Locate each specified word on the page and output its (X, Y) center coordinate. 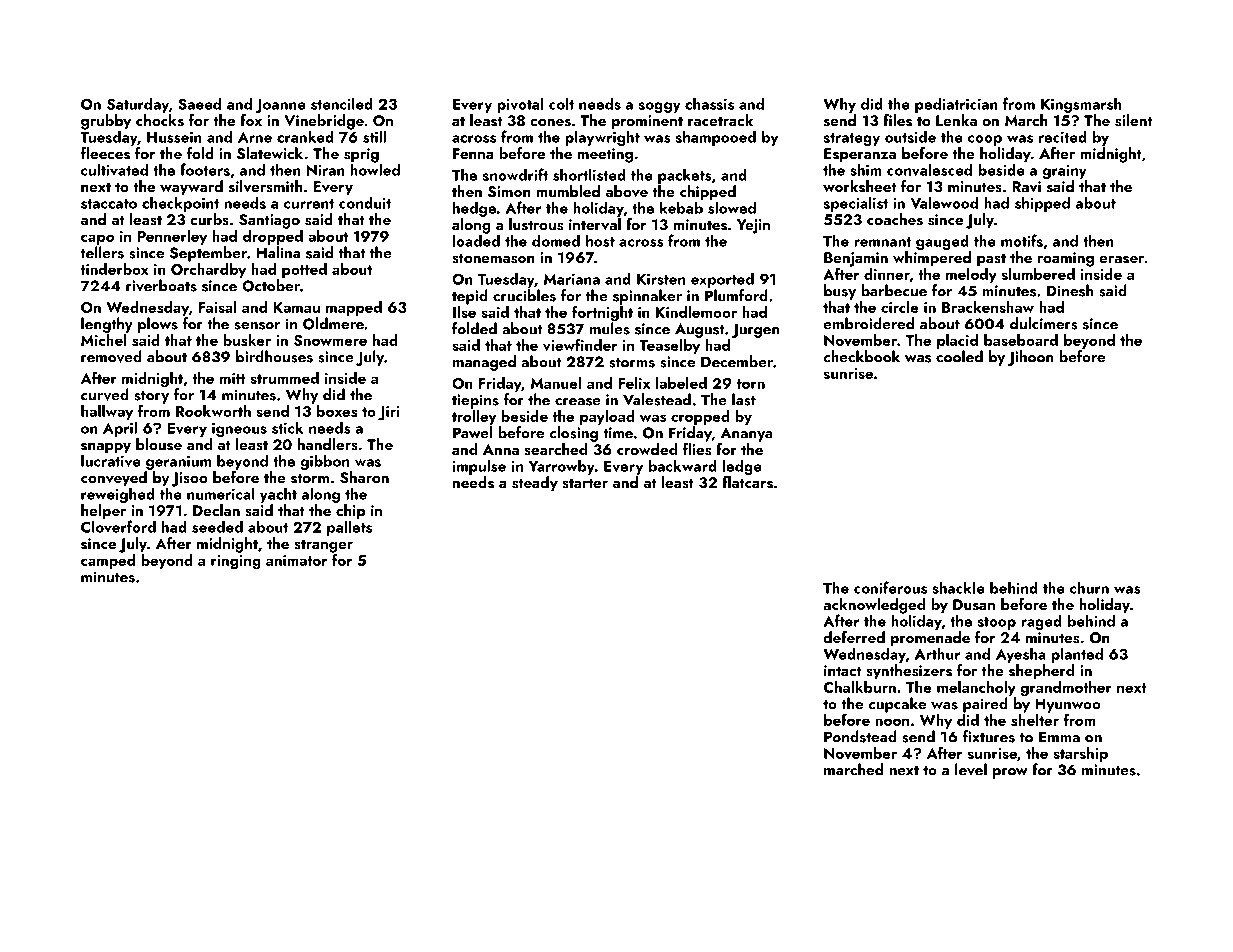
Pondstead (860, 736)
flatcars (747, 482)
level (971, 769)
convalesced (929, 170)
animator (296, 560)
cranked (305, 136)
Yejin (753, 226)
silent (1133, 120)
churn (1089, 587)
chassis (709, 103)
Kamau (296, 307)
